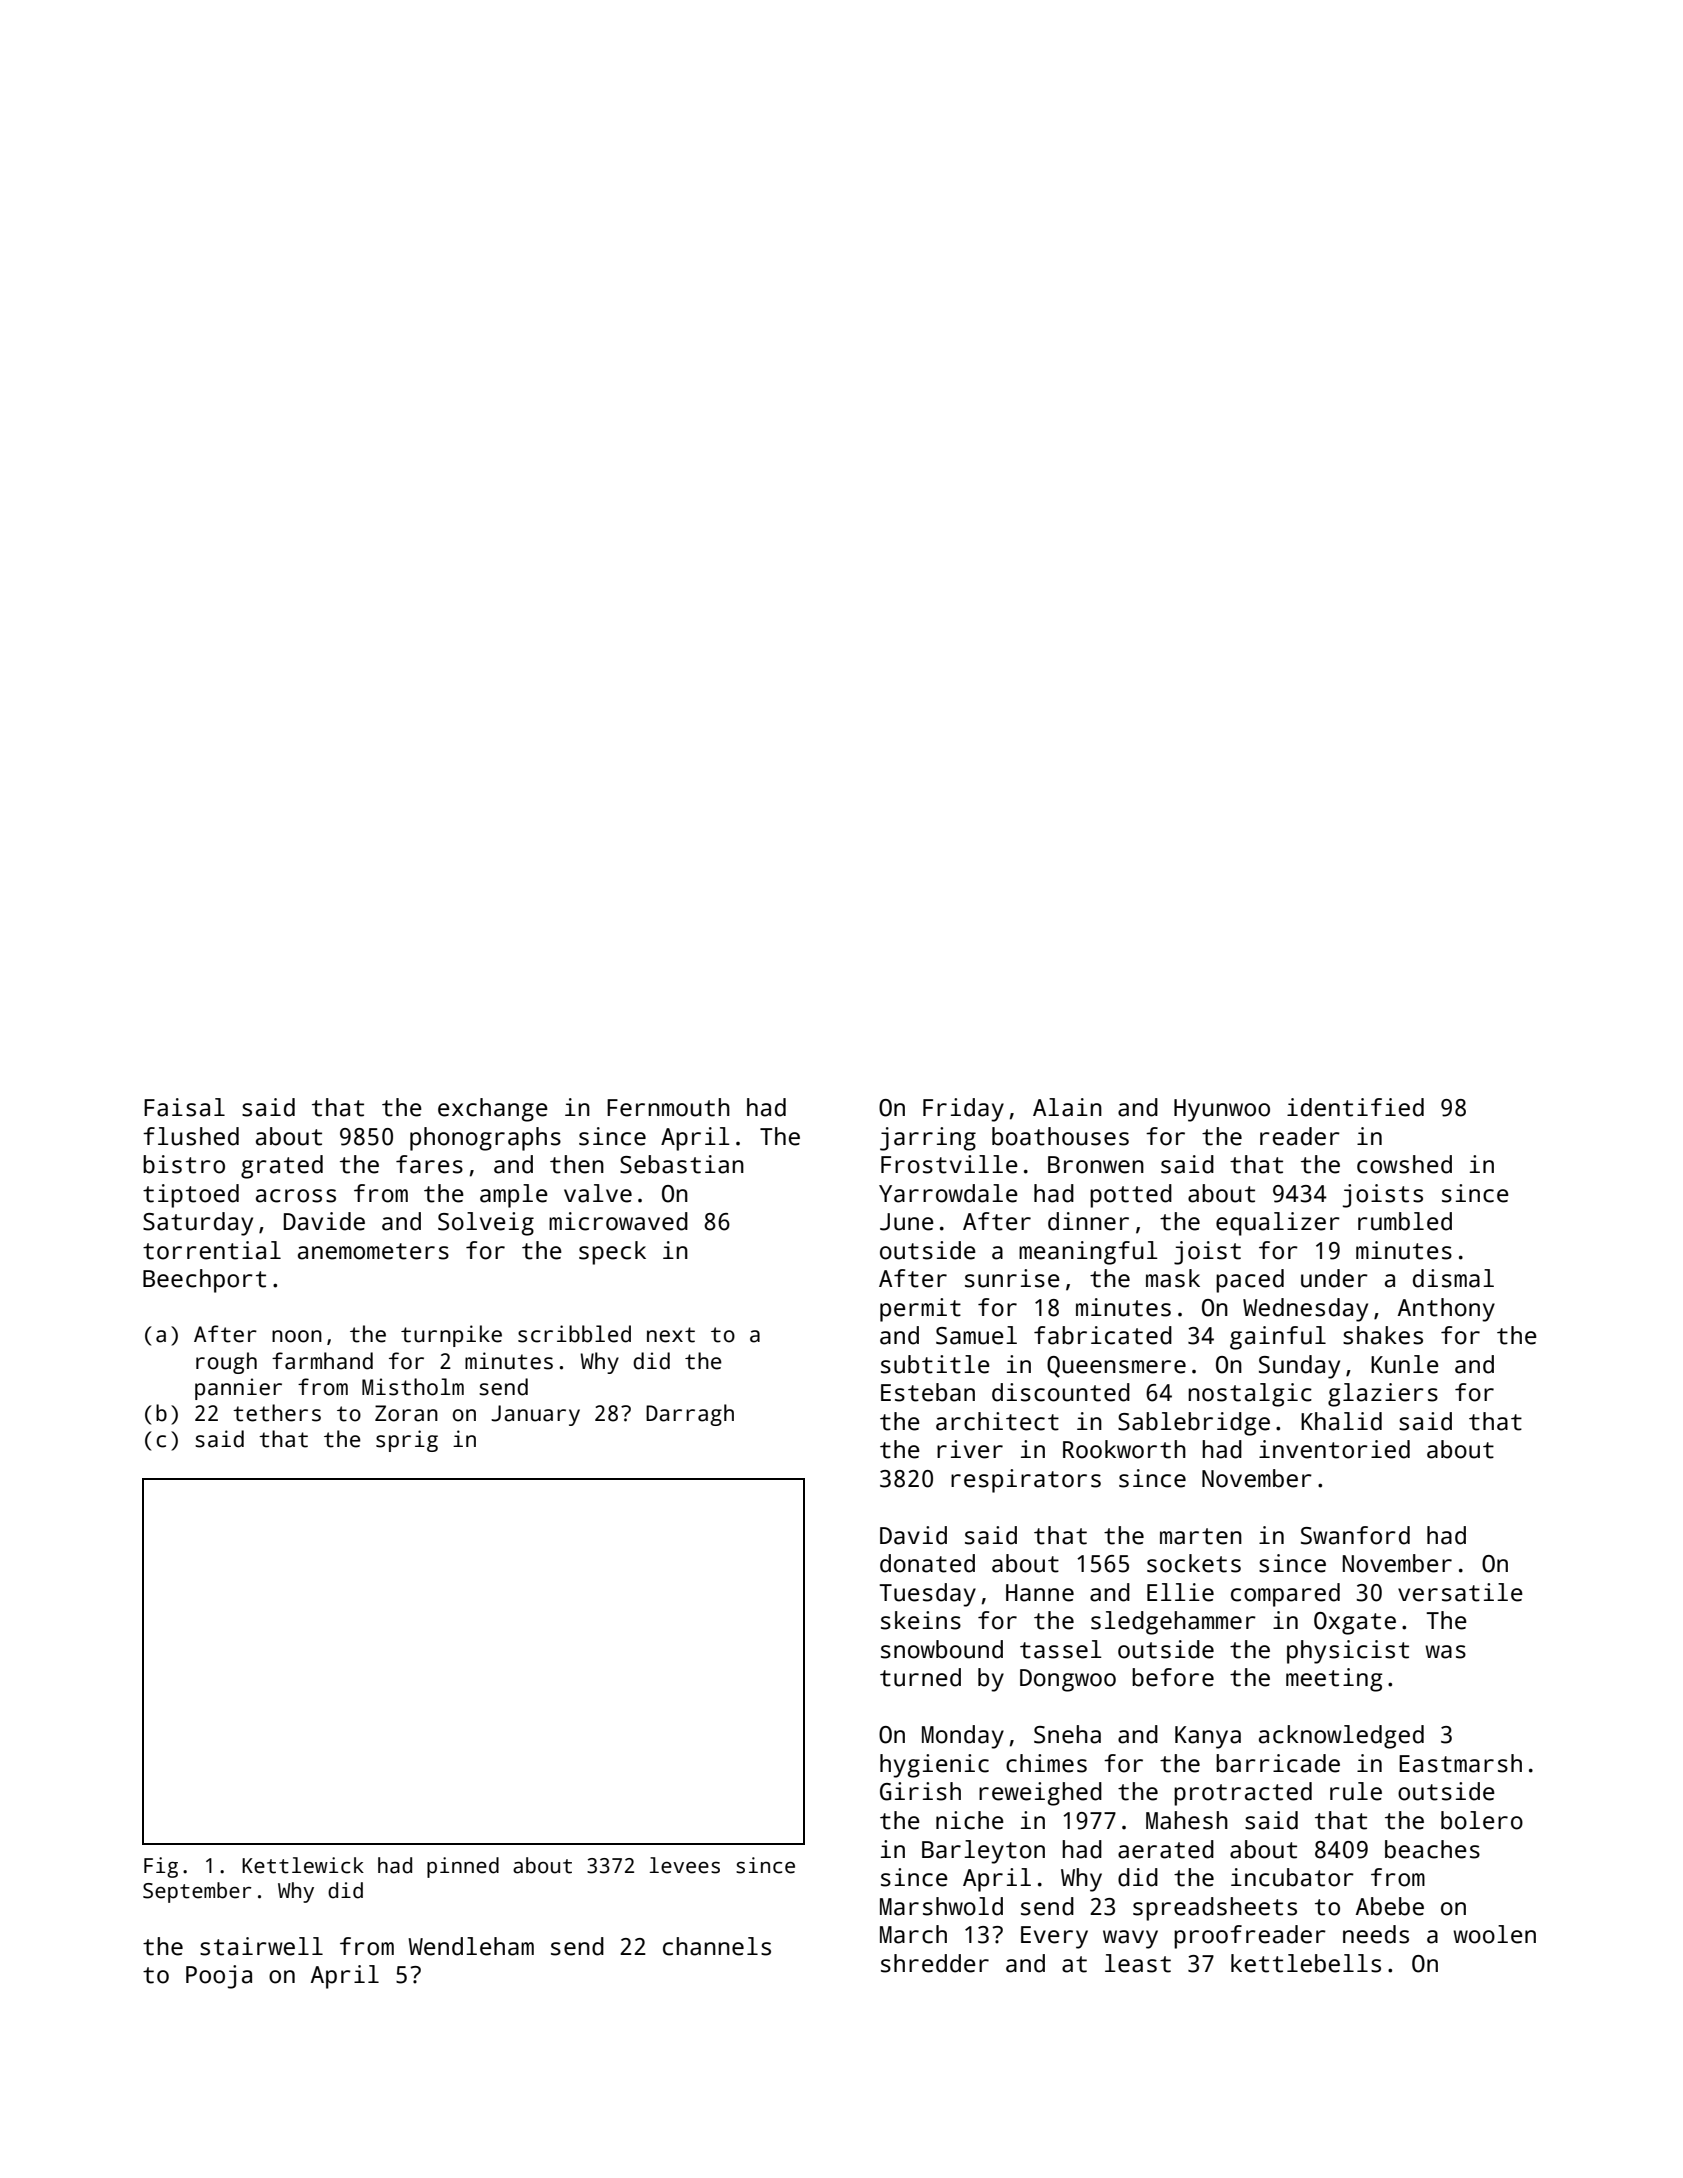  Describe the element at coordinates (927, 1563) in the page. I see `donated` at that location.
